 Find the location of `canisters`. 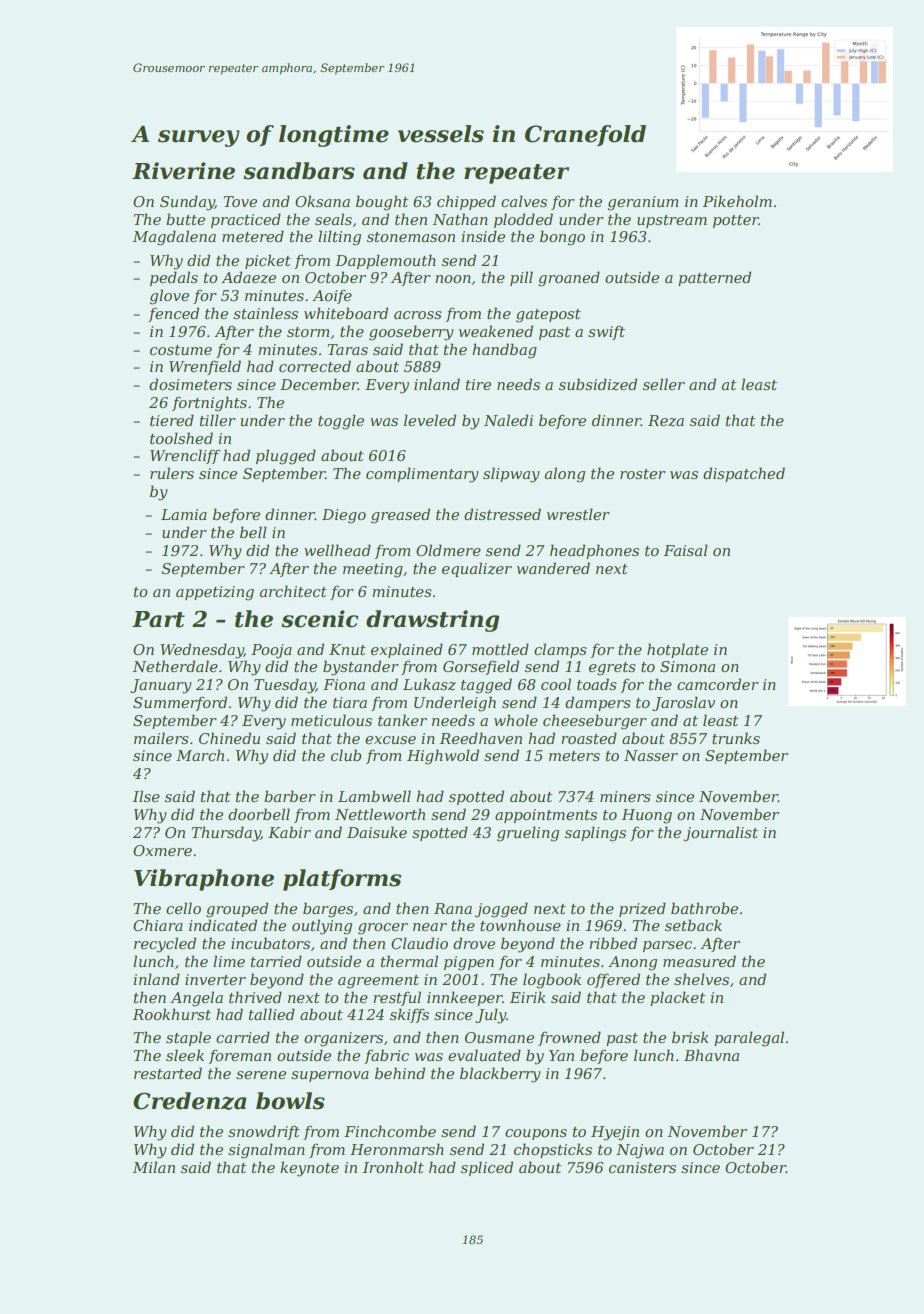

canisters is located at coordinates (642, 1167).
